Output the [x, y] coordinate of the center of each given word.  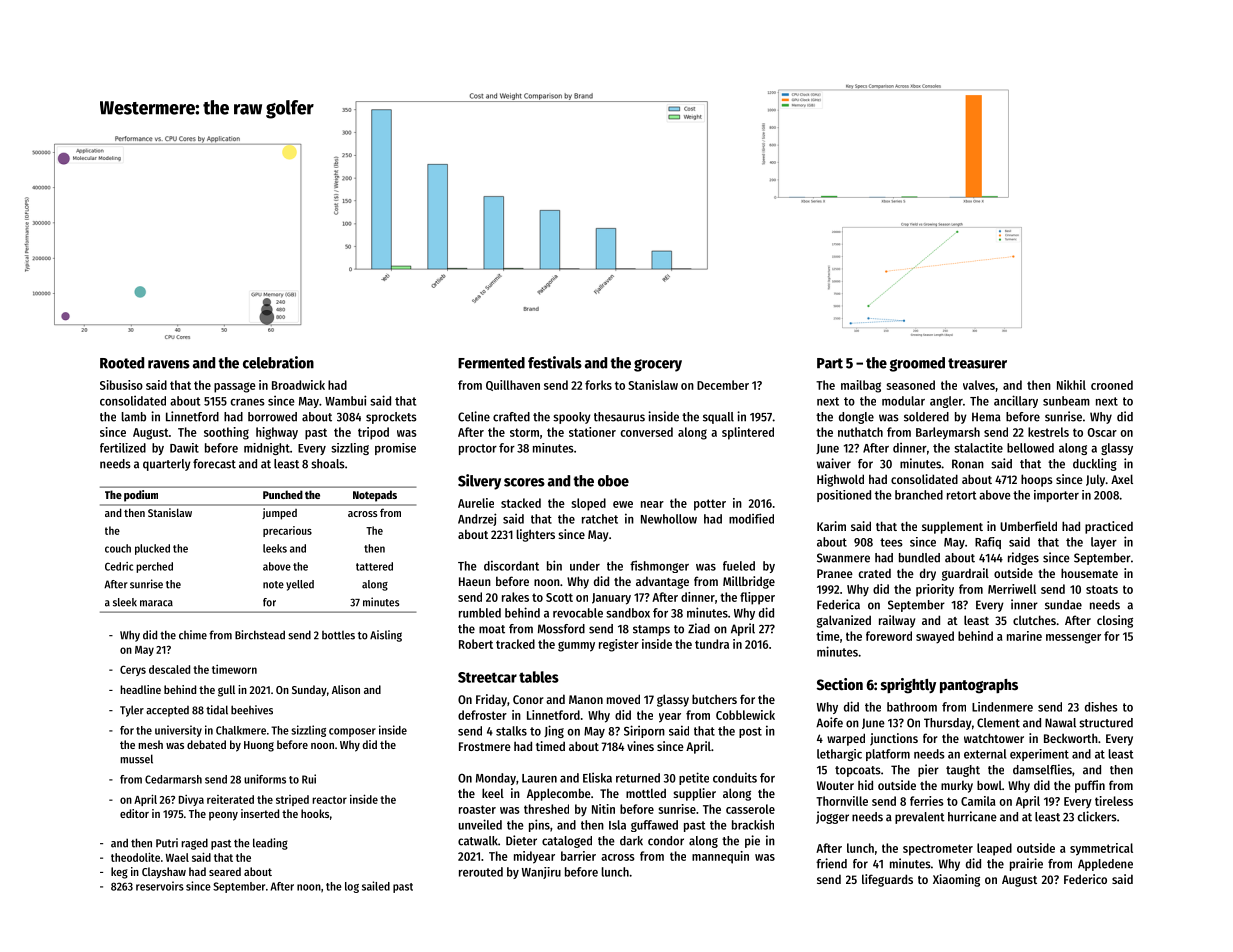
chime [193, 635]
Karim [831, 526]
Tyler [132, 711]
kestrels [1048, 432]
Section [840, 684]
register [619, 645]
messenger [1073, 638]
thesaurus [619, 417]
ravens [169, 364]
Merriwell [1012, 589]
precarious [287, 531]
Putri [167, 843]
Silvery [479, 482]
